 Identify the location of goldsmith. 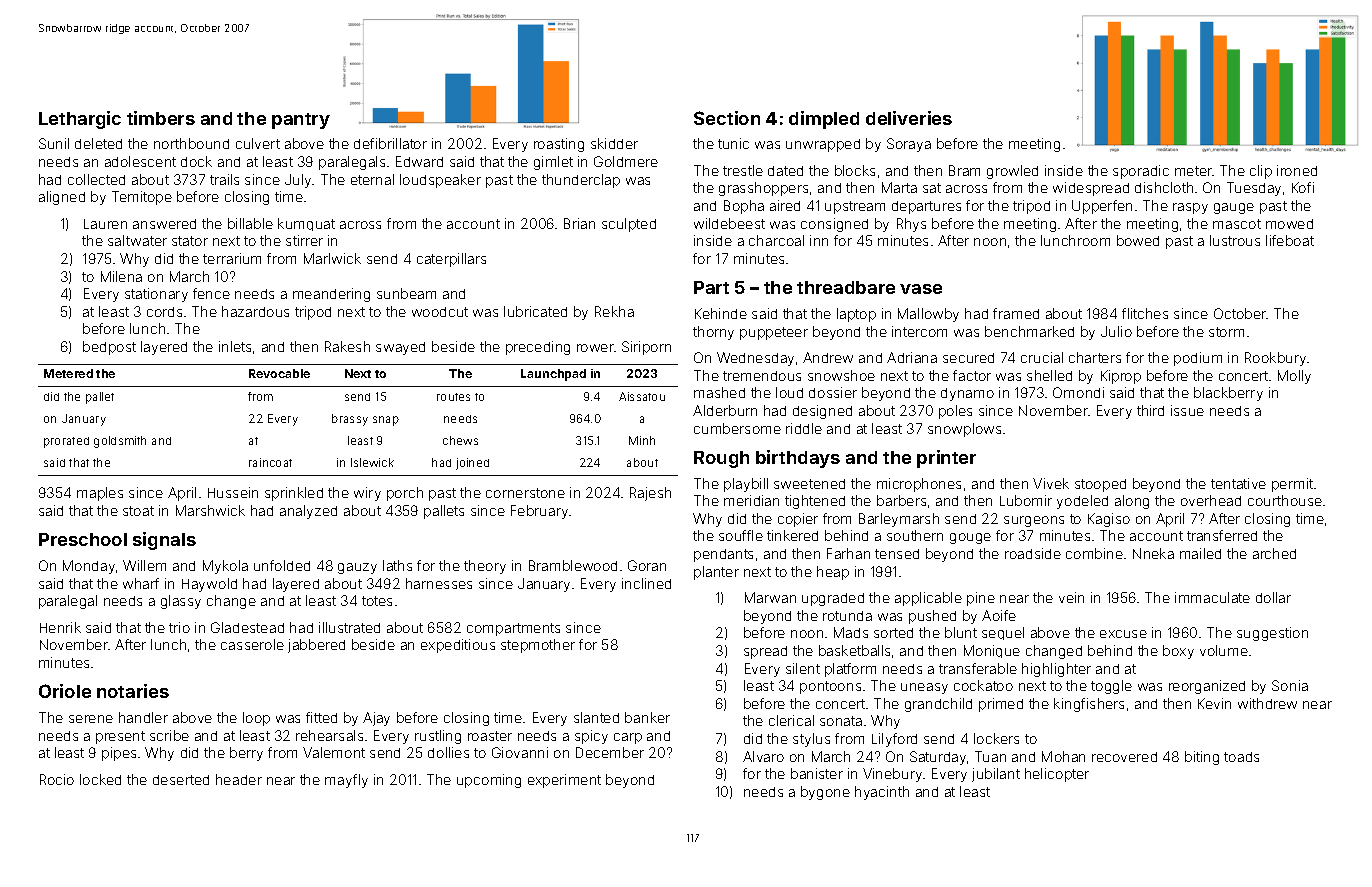
(120, 442).
